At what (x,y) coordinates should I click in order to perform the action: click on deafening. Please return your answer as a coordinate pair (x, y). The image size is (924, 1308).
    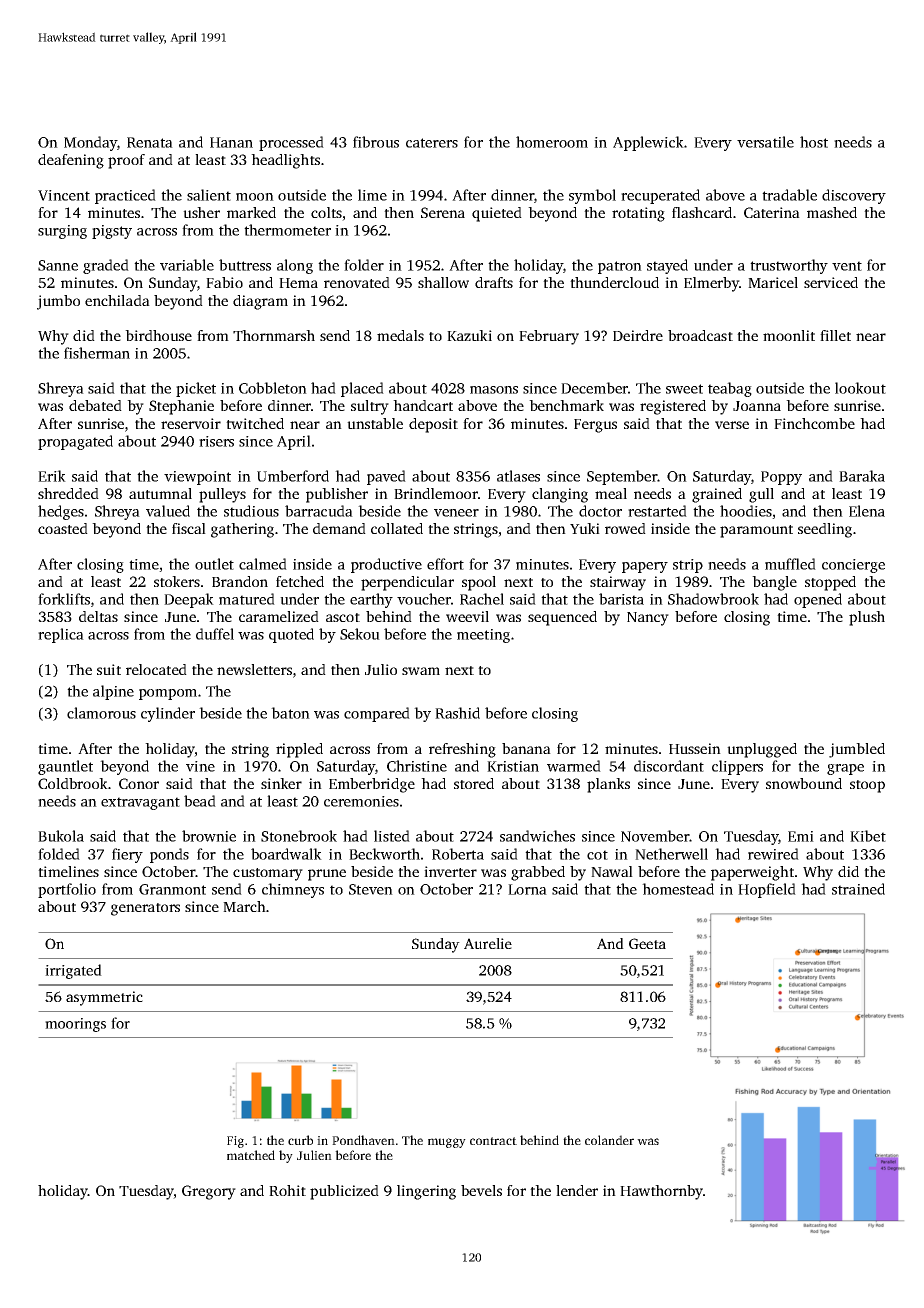
    Looking at the image, I should click on (71, 161).
